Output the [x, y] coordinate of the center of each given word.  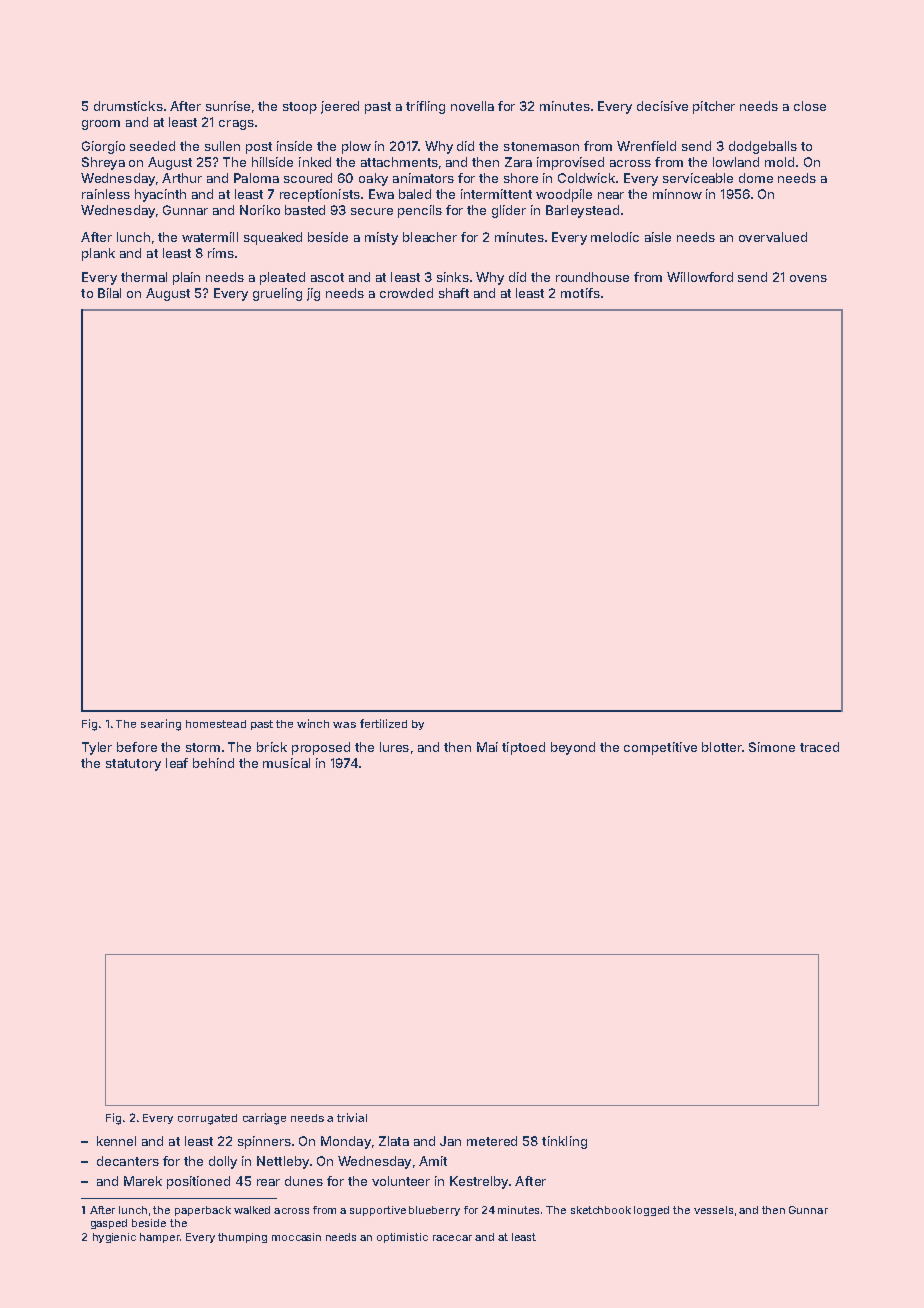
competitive [660, 748]
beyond [573, 748]
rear [268, 1182]
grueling [277, 294]
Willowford [700, 277]
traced [819, 747]
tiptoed [523, 748]
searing [161, 725]
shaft [454, 293]
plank [98, 254]
